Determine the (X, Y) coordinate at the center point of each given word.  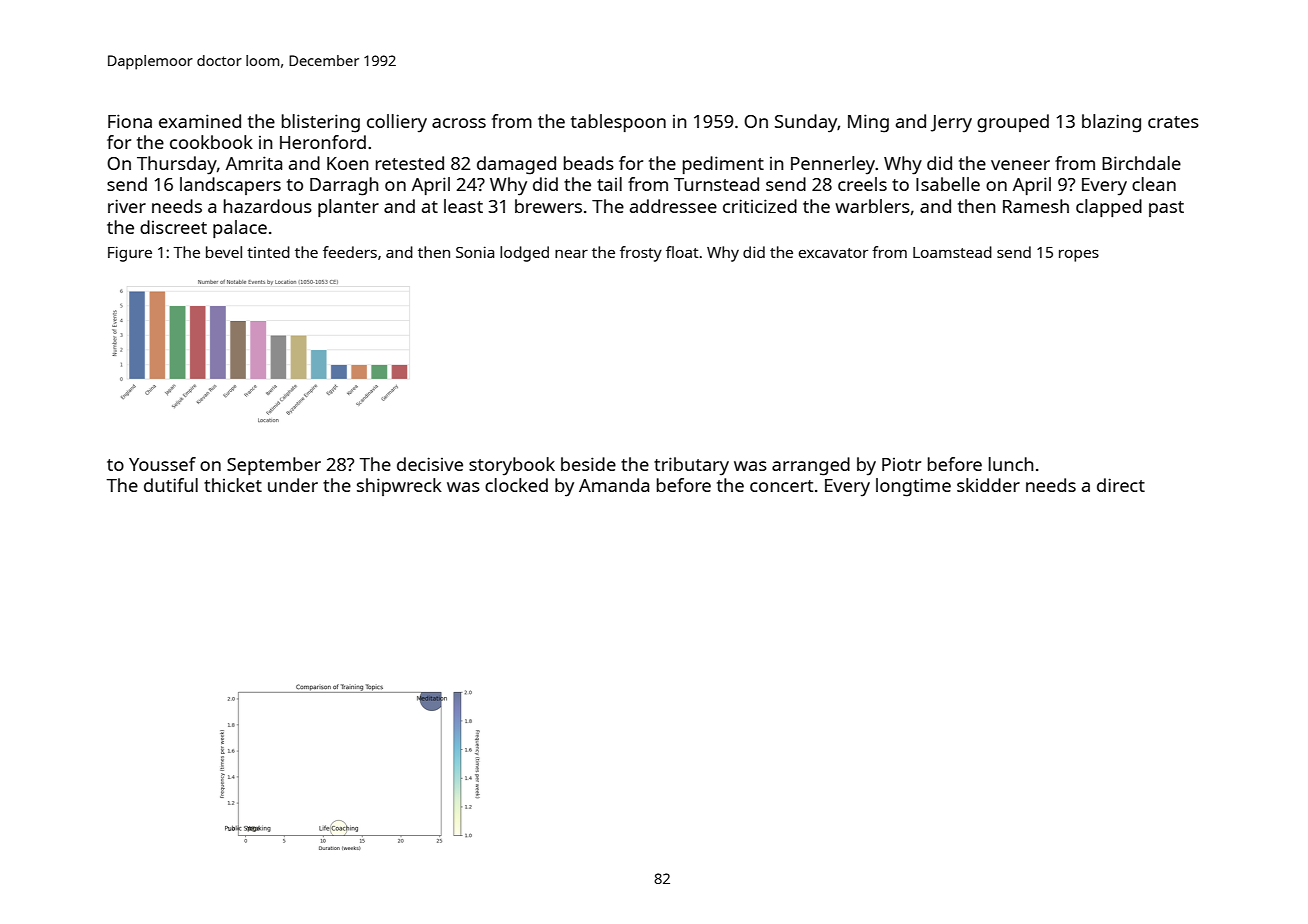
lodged (524, 254)
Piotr (901, 464)
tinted (268, 252)
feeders (350, 252)
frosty (641, 254)
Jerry (951, 124)
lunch (1011, 464)
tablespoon (618, 123)
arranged (811, 466)
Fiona (130, 121)
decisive (430, 464)
